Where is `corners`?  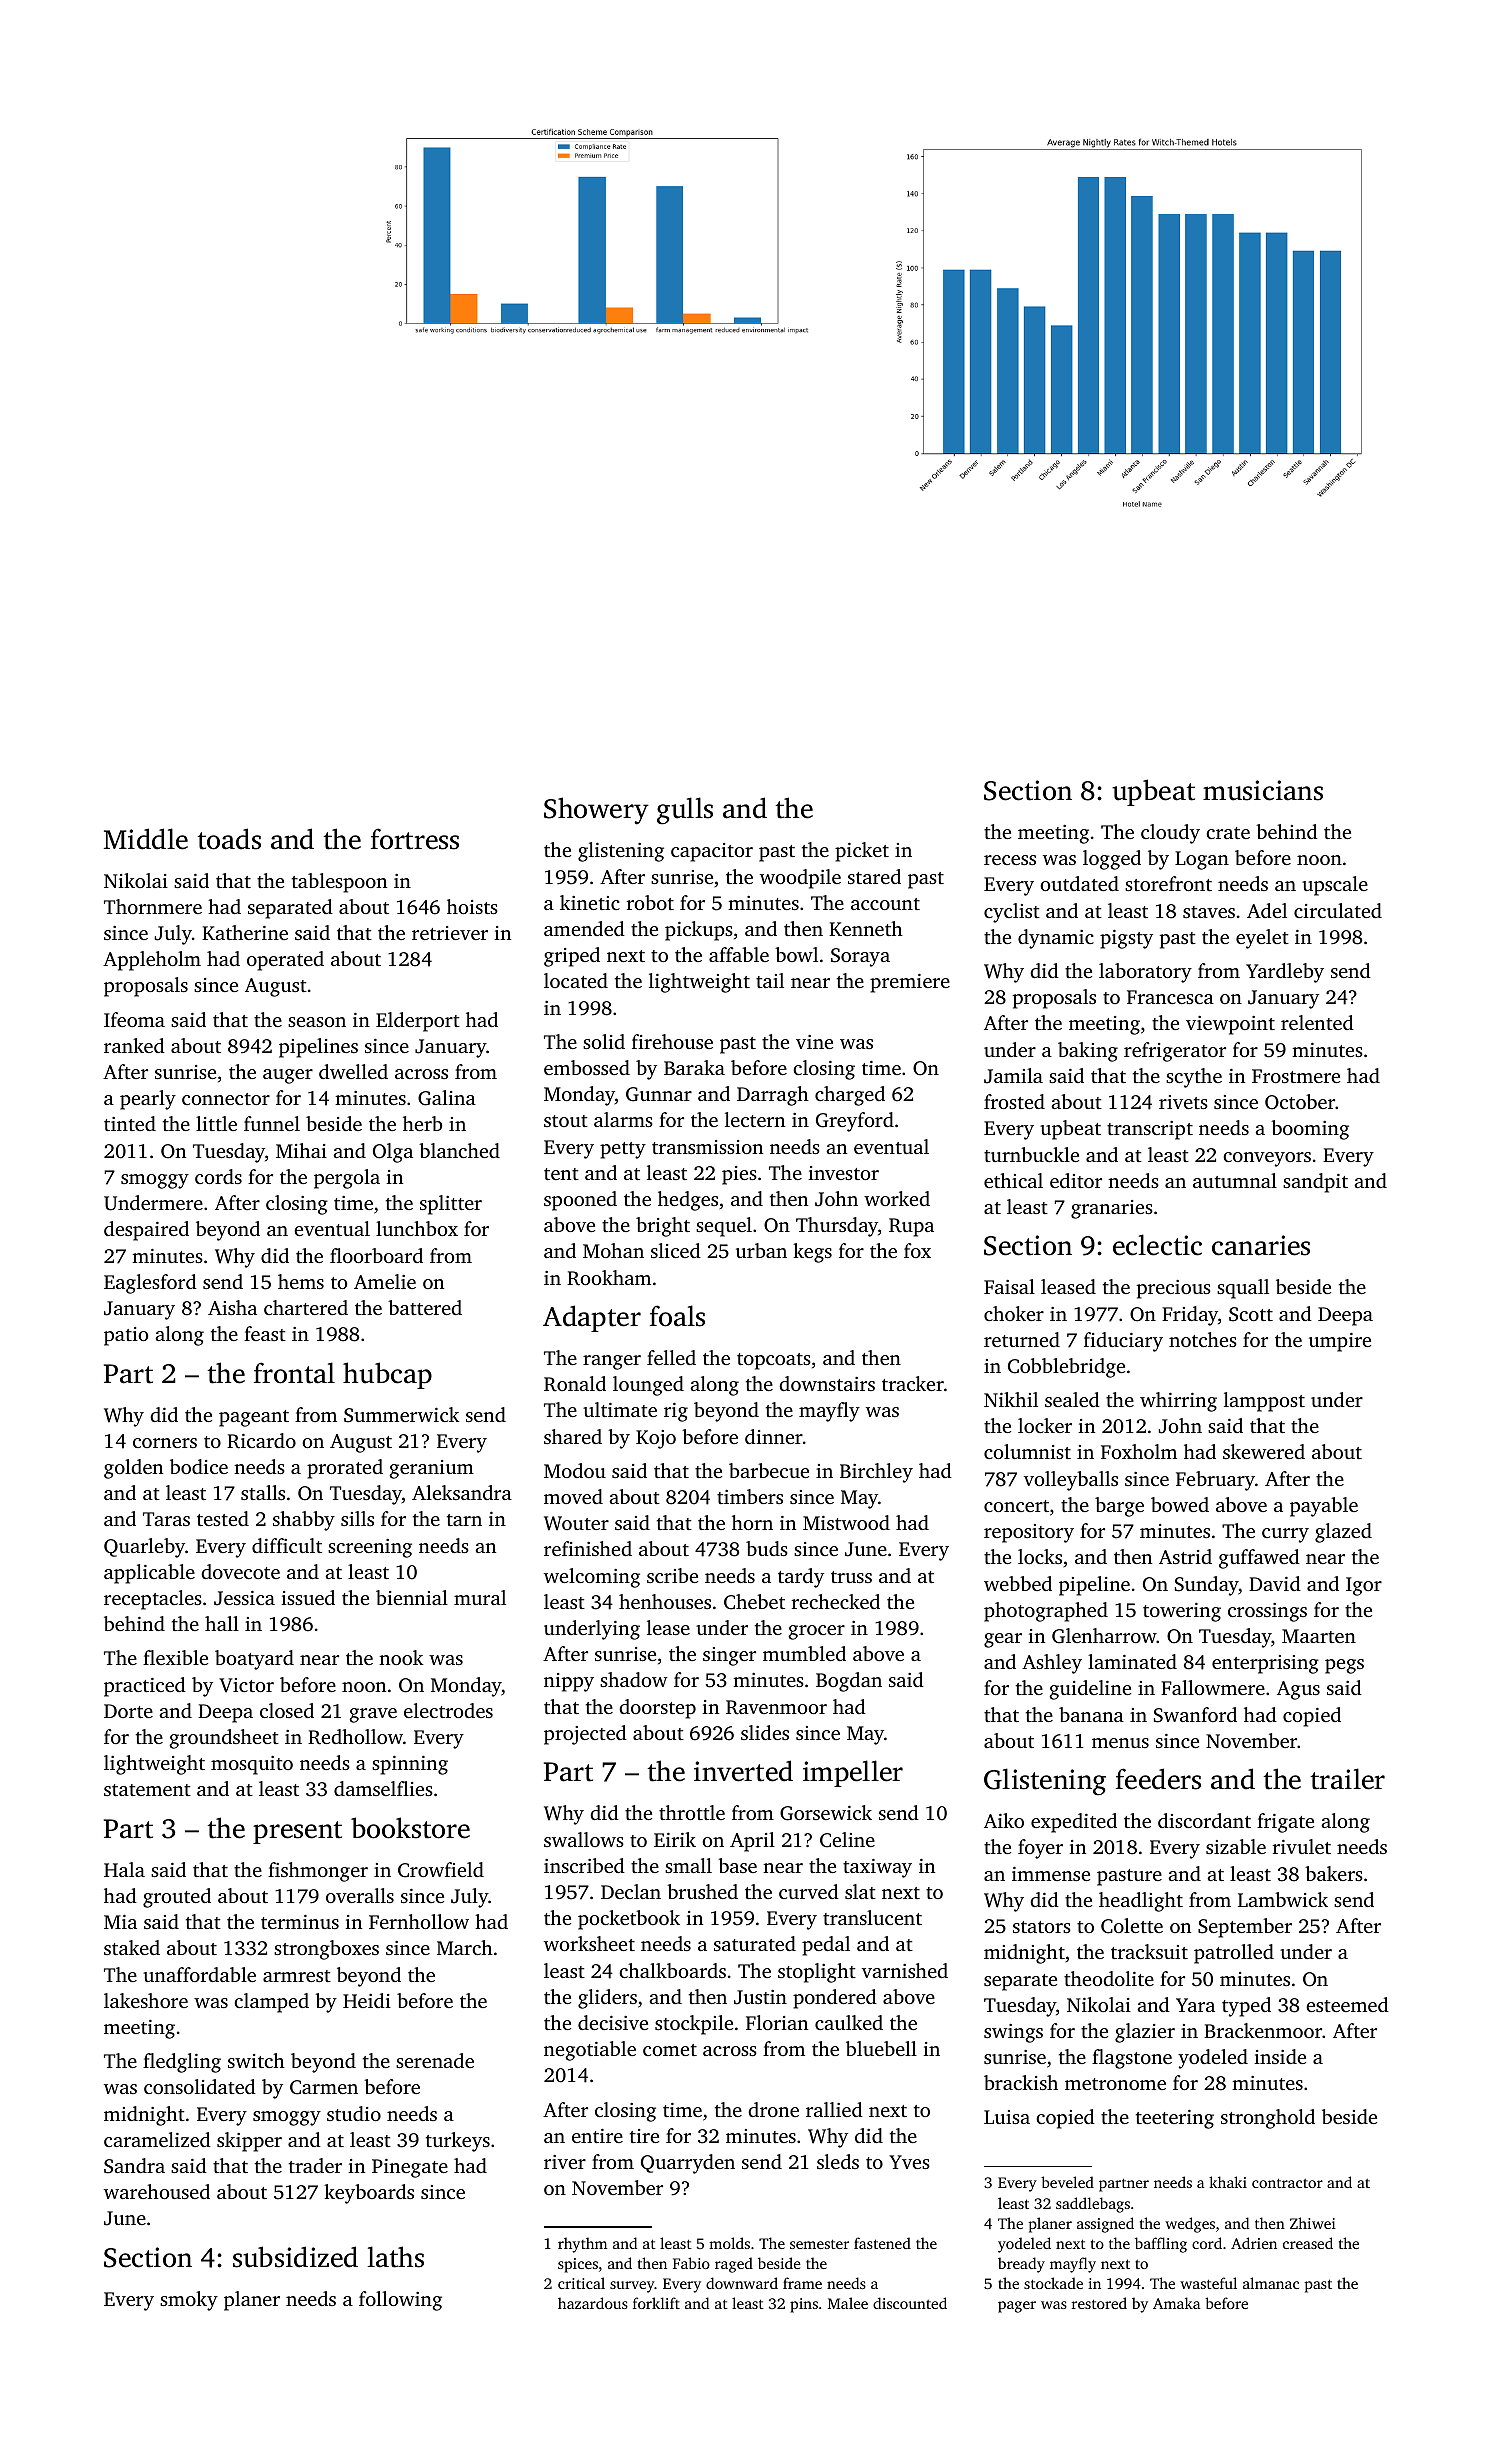
corners is located at coordinates (165, 1443).
